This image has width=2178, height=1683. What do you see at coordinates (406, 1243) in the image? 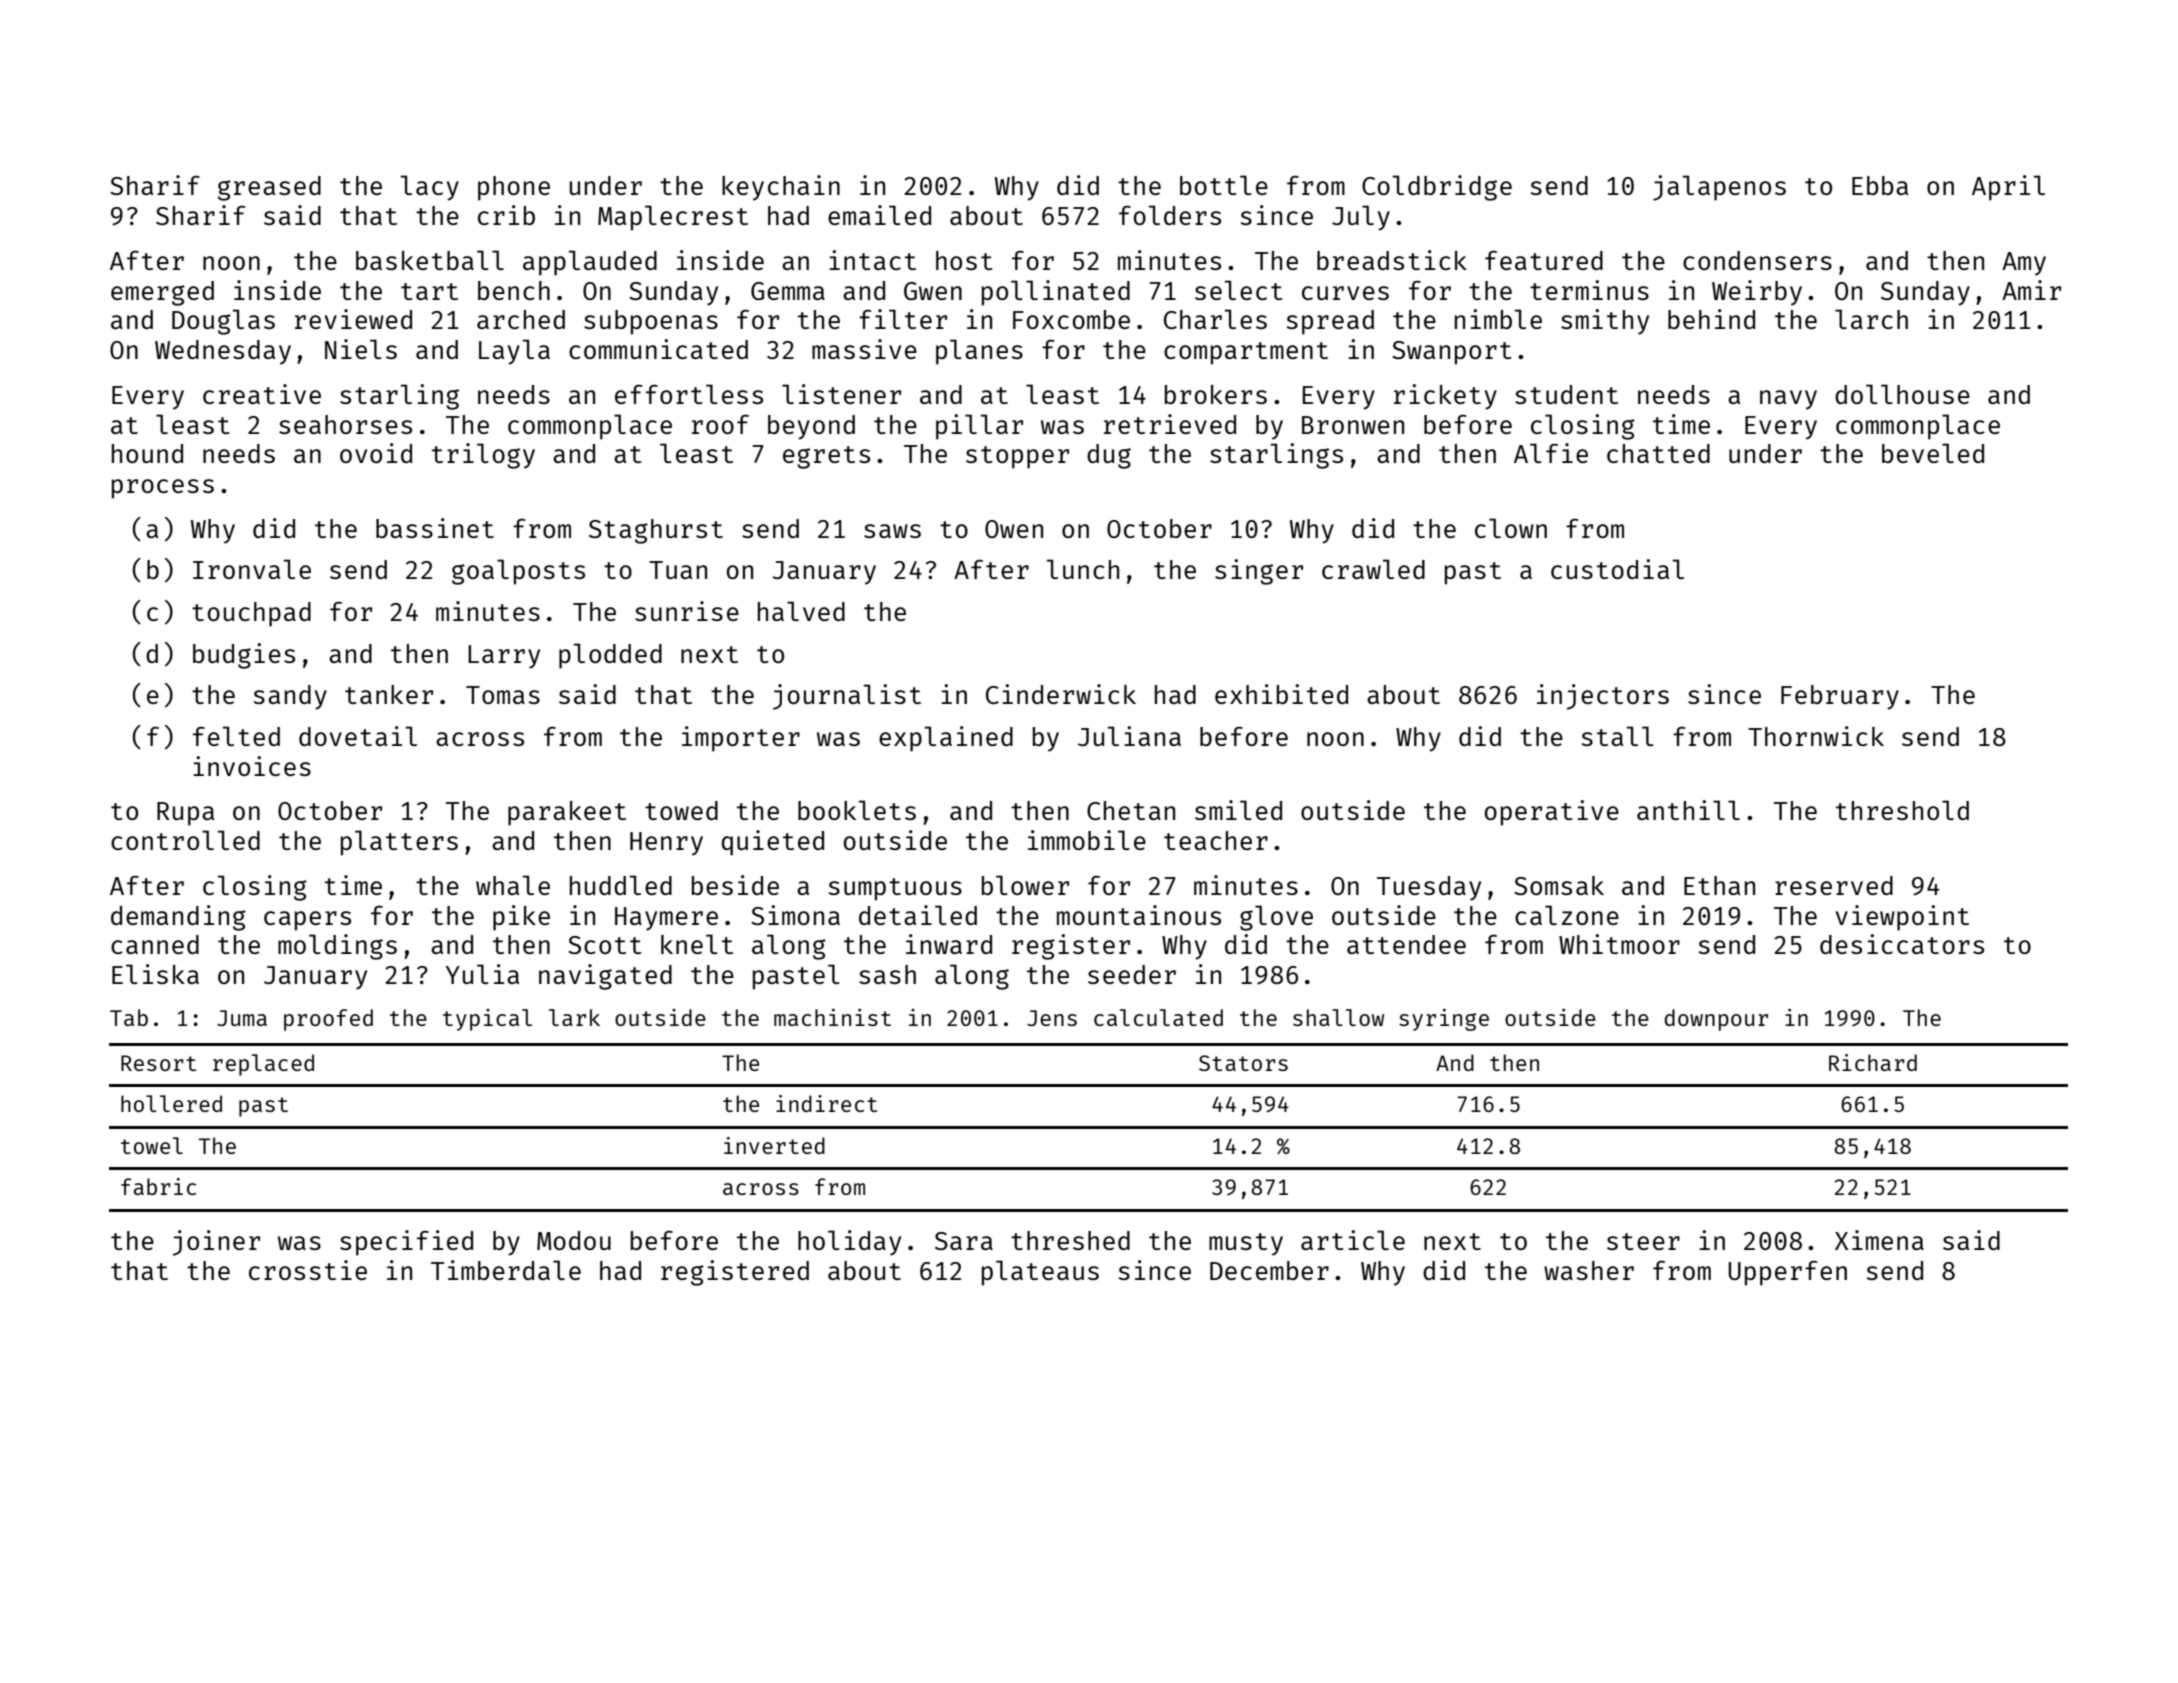
I see `specified` at bounding box center [406, 1243].
